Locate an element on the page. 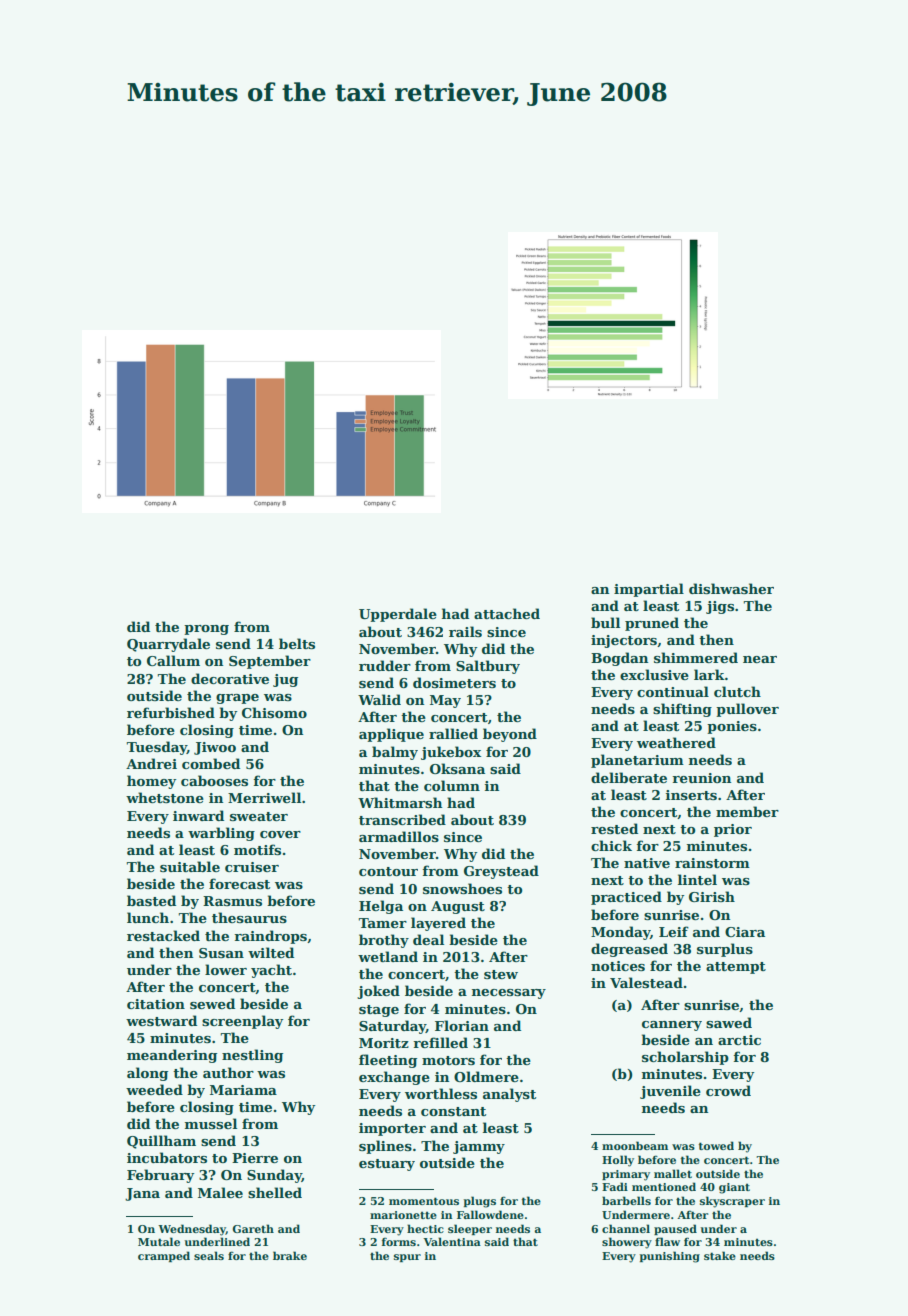 The height and width of the page is (1316, 908). Upperdale is located at coordinates (398, 615).
